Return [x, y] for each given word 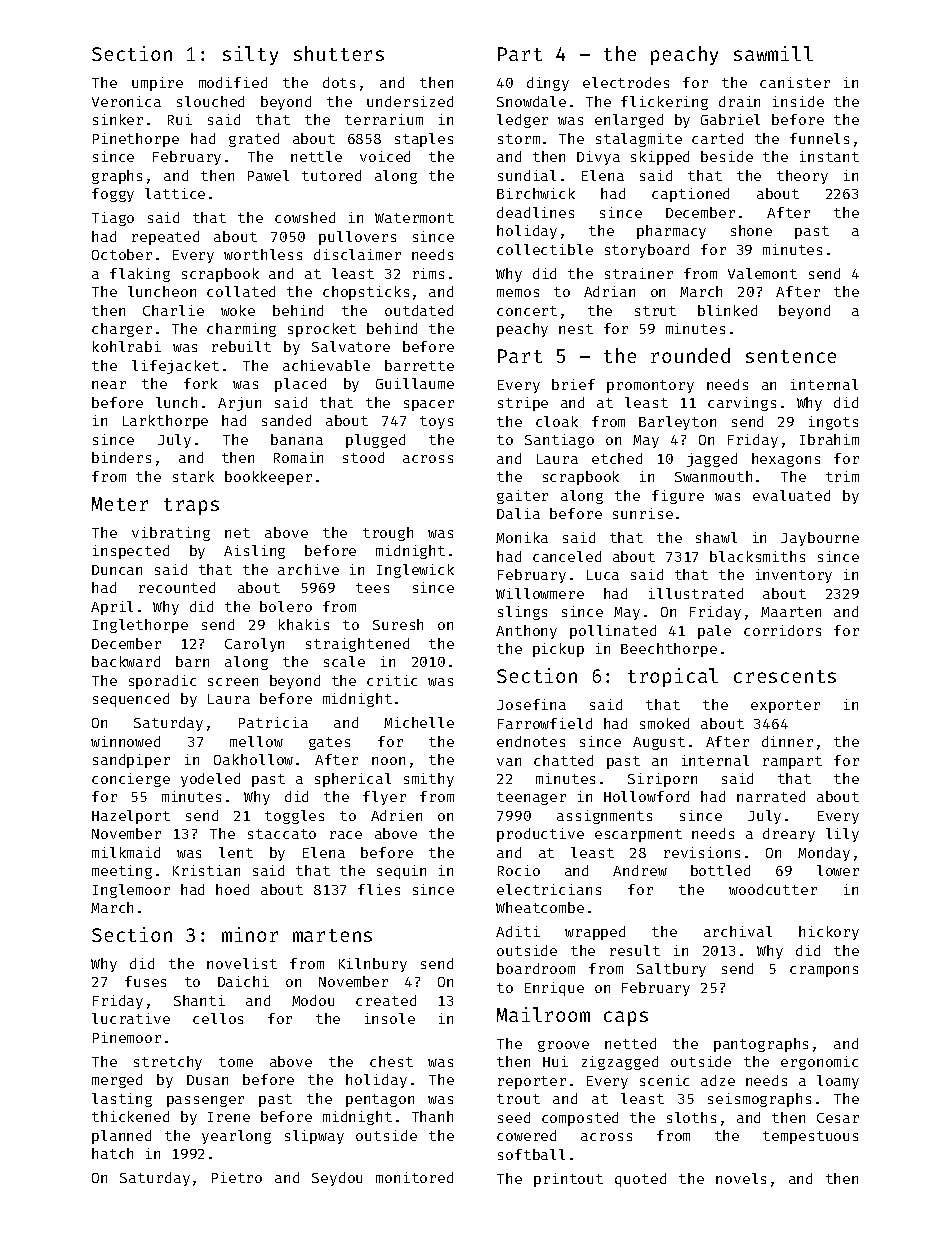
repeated [165, 238]
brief [573, 384]
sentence [791, 356]
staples [424, 140]
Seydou [337, 1179]
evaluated [791, 495]
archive [308, 569]
